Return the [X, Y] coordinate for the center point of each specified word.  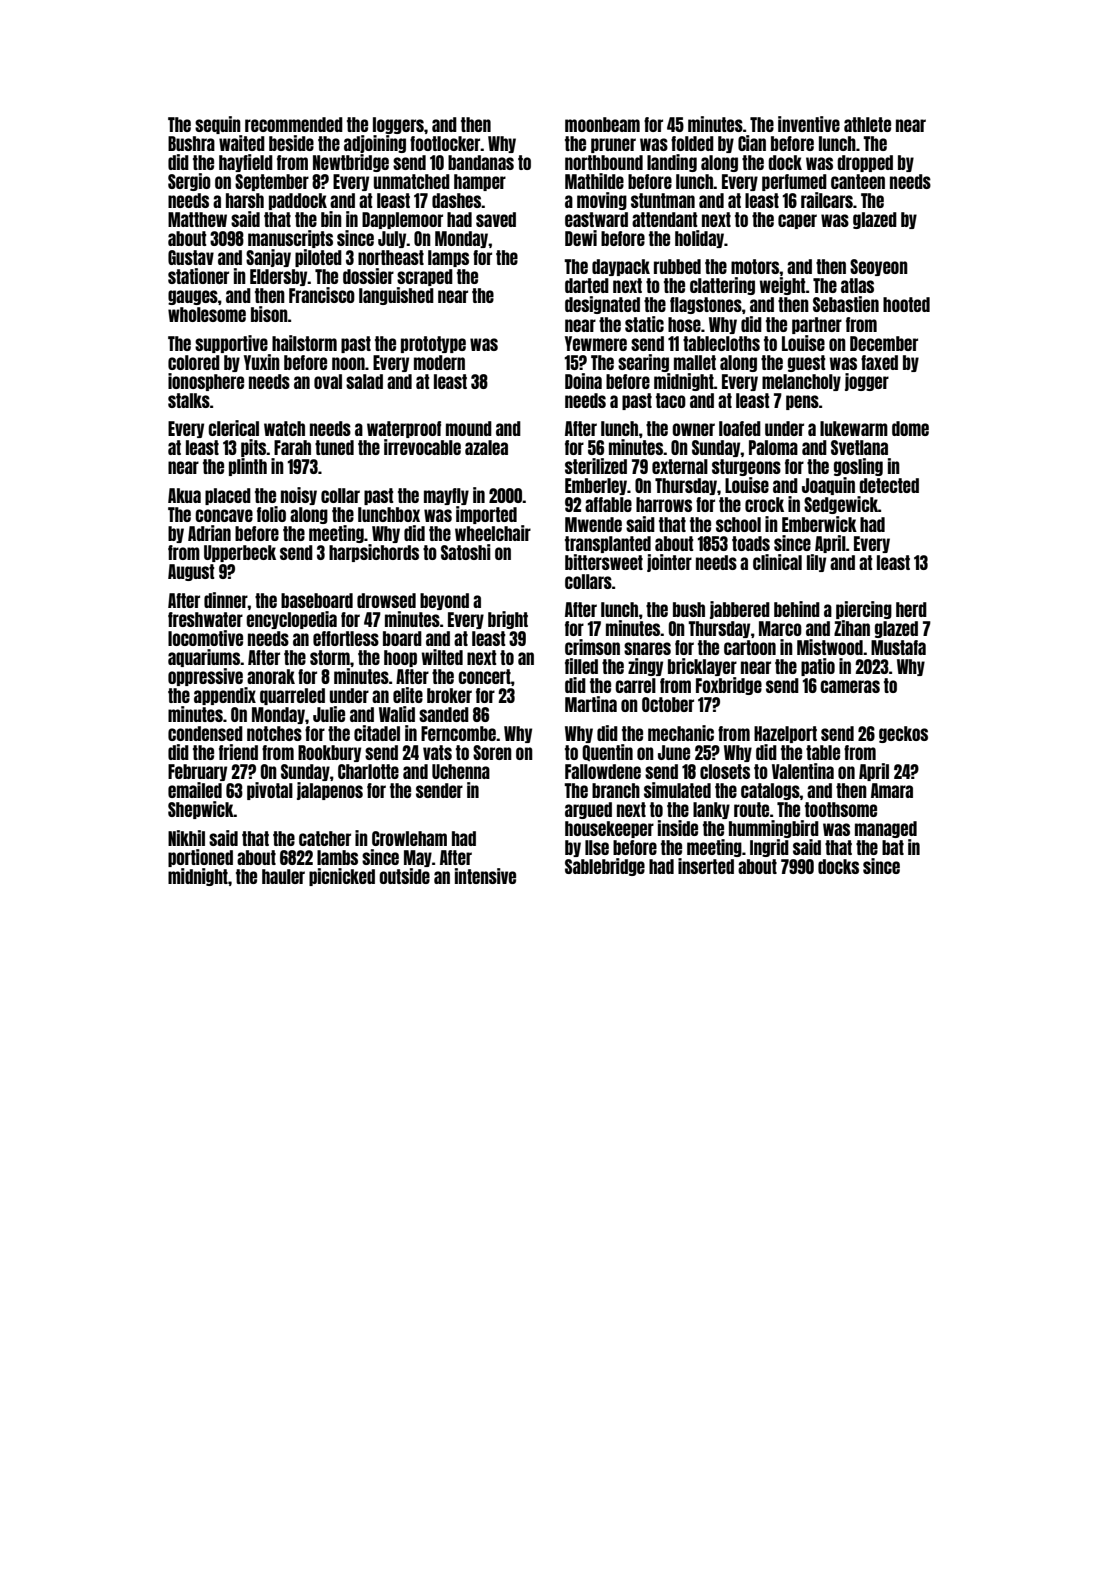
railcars [827, 200]
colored [194, 362]
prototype [433, 344]
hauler [283, 876]
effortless [346, 638]
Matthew [197, 219]
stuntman [663, 200]
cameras [850, 686]
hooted [906, 304]
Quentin [607, 752]
